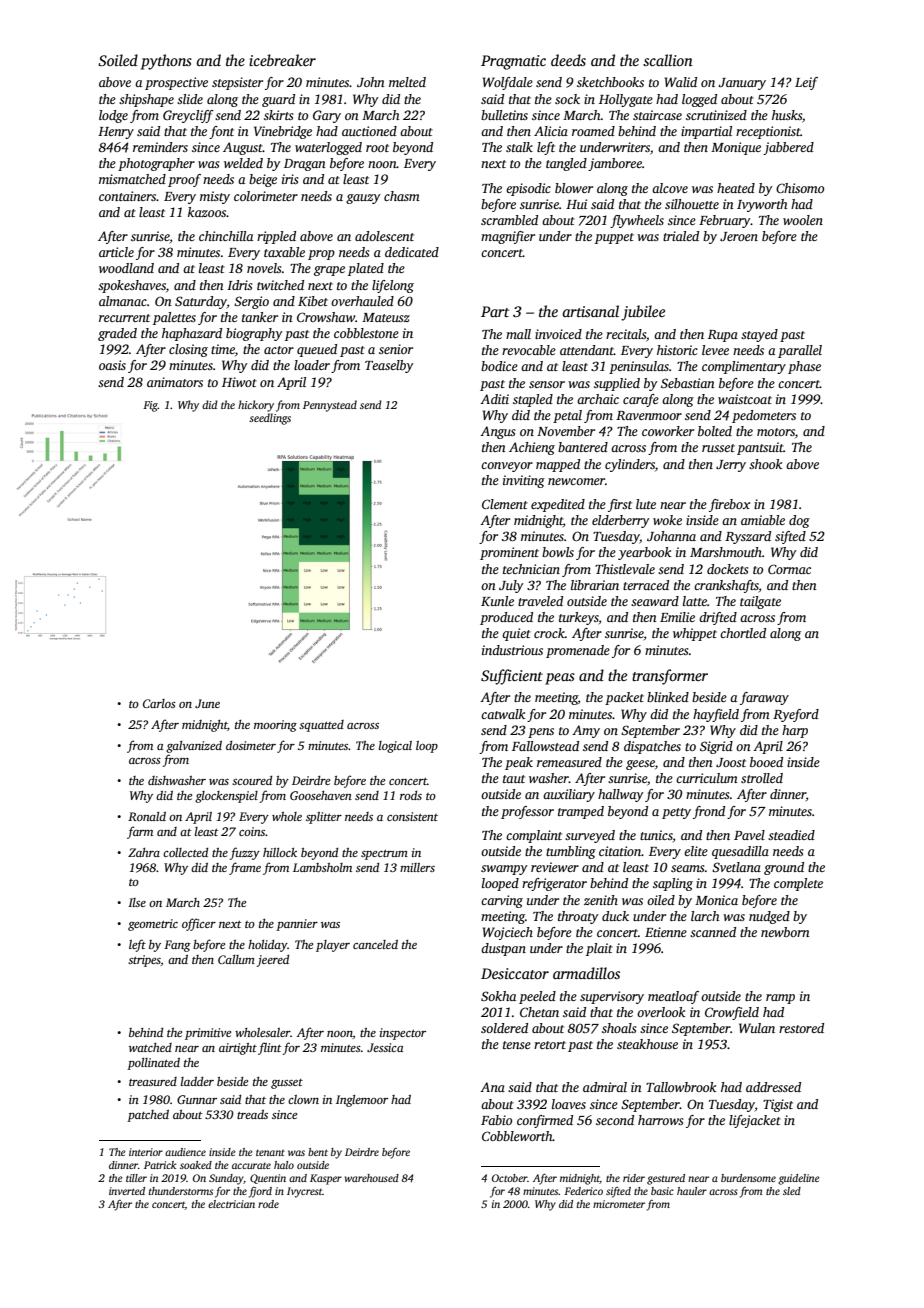 This screenshot has width=924, height=1308. Describe the element at coordinates (159, 703) in the screenshot. I see `Carlos` at that location.
